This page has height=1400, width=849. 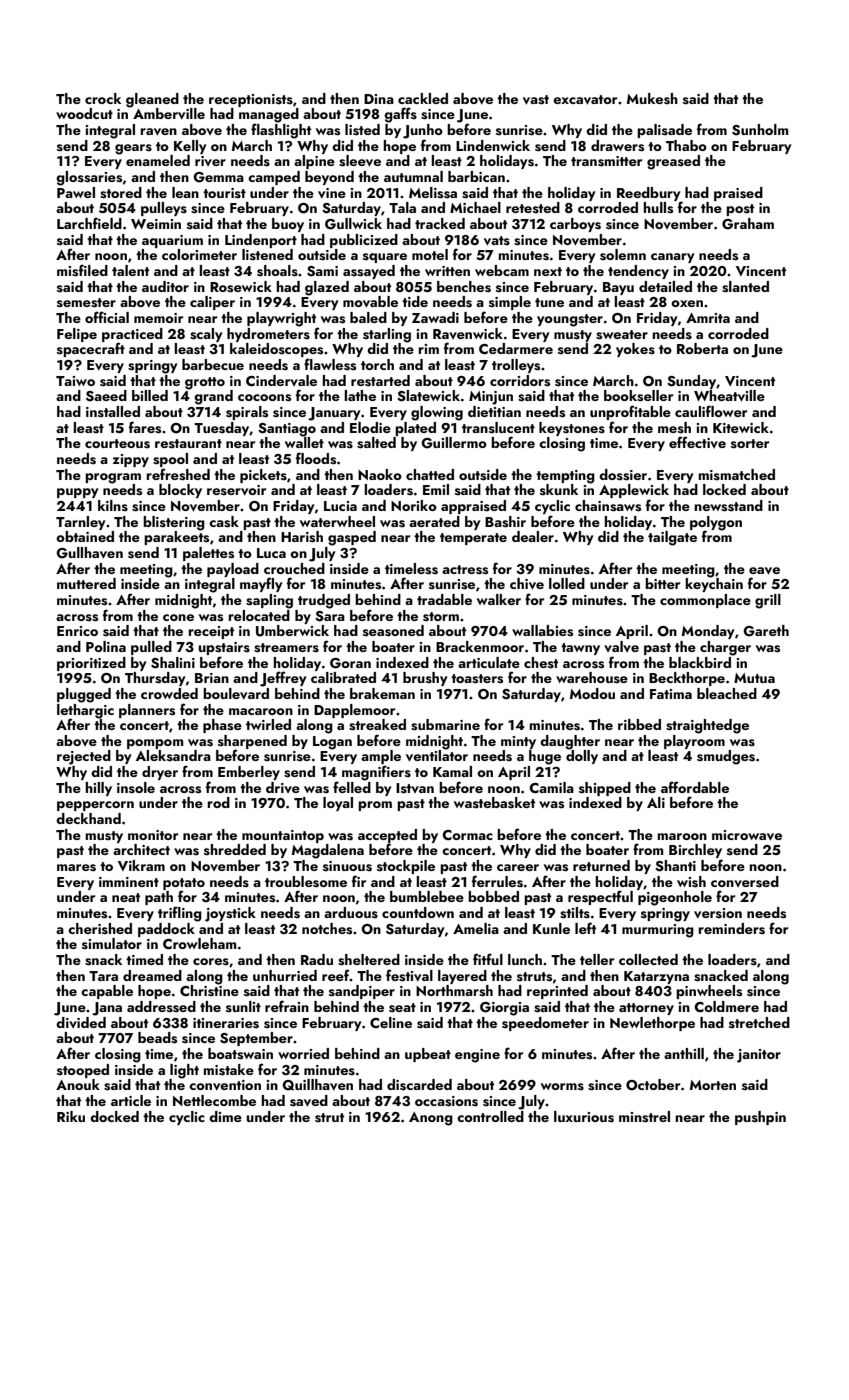 What do you see at coordinates (652, 99) in the page?
I see `Mukesh` at bounding box center [652, 99].
